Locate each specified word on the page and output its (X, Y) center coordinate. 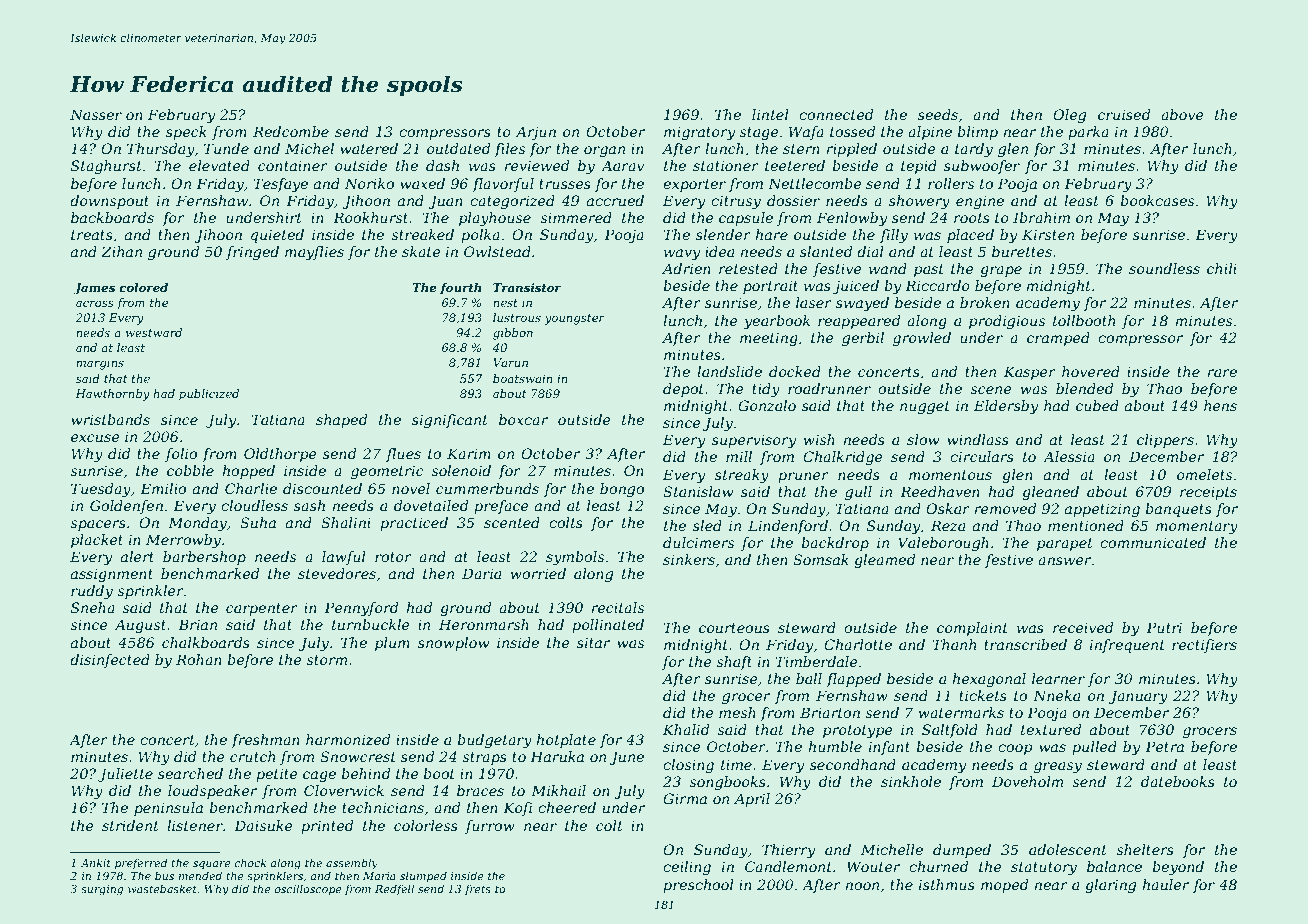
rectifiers (1204, 646)
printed (327, 827)
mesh (737, 712)
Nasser (96, 114)
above (1182, 114)
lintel (770, 114)
